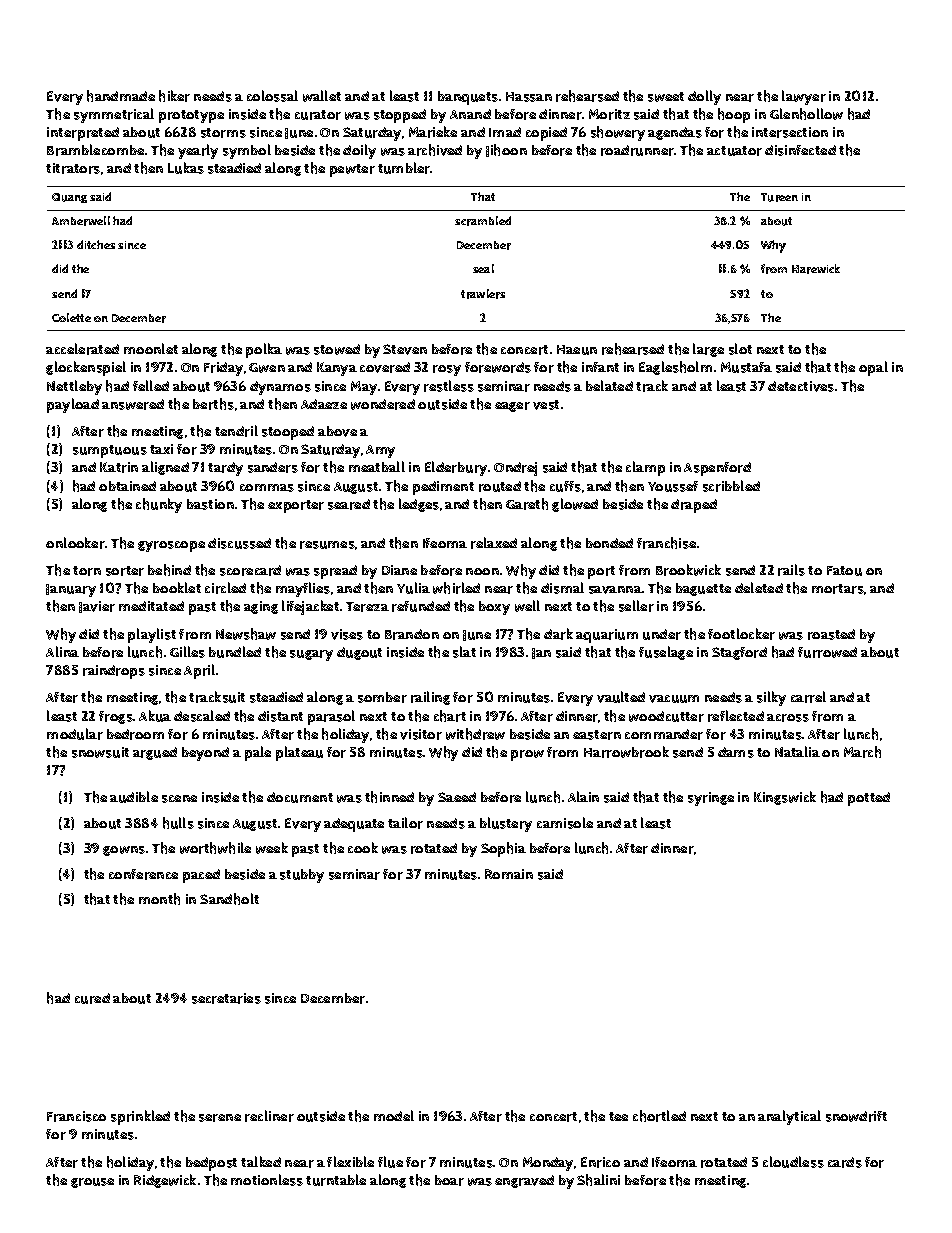 Image resolution: width=952 pixels, height=1233 pixels. Describe the element at coordinates (383, 404) in the screenshot. I see `wondered` at that location.
